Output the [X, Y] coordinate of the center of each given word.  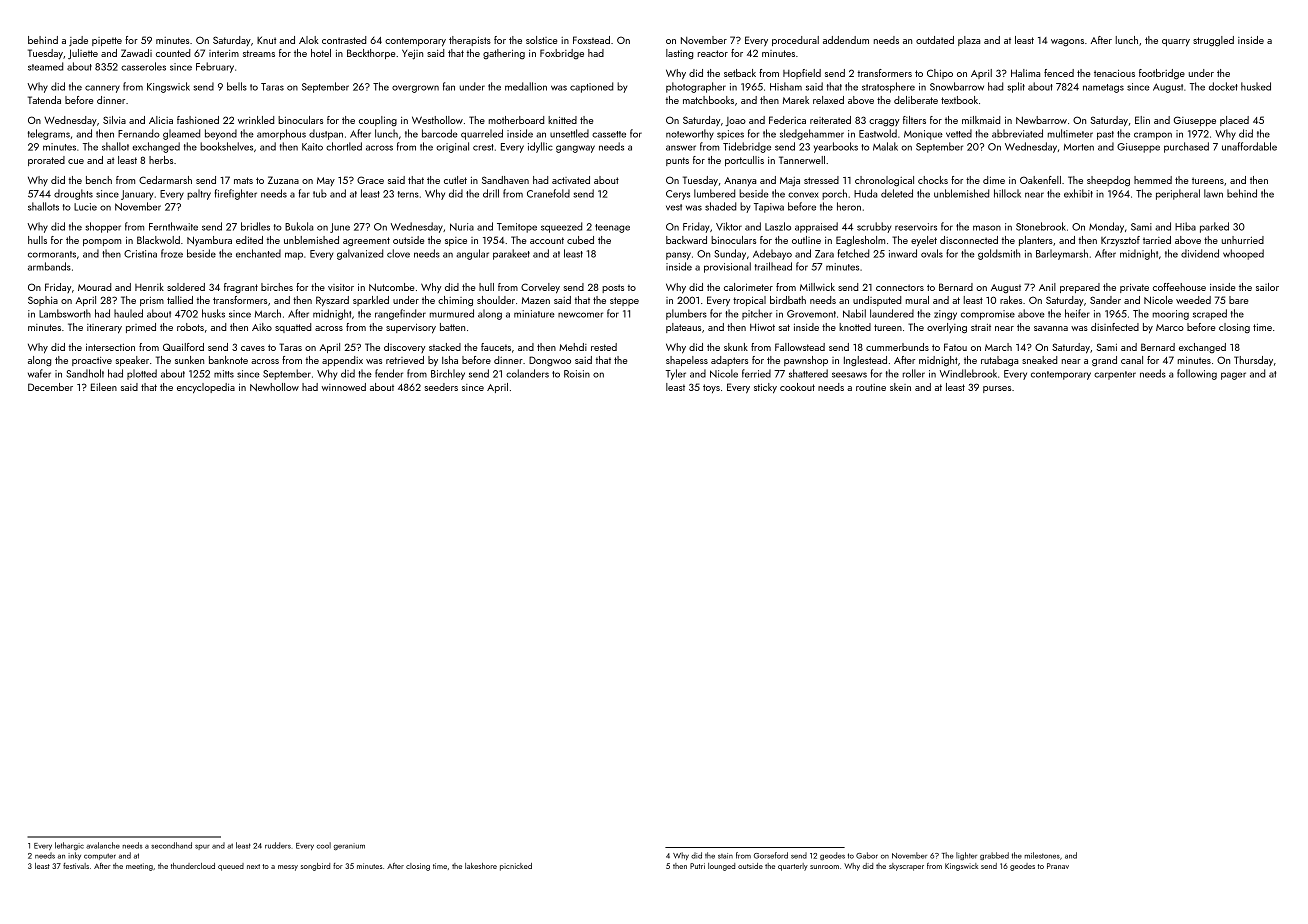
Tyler [676, 374]
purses [997, 389]
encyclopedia [206, 388]
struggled [1213, 41]
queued [231, 867]
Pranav [1058, 866]
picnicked [516, 867]
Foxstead [591, 40]
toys [711, 388]
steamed [45, 66]
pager [1233, 376]
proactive [92, 361]
